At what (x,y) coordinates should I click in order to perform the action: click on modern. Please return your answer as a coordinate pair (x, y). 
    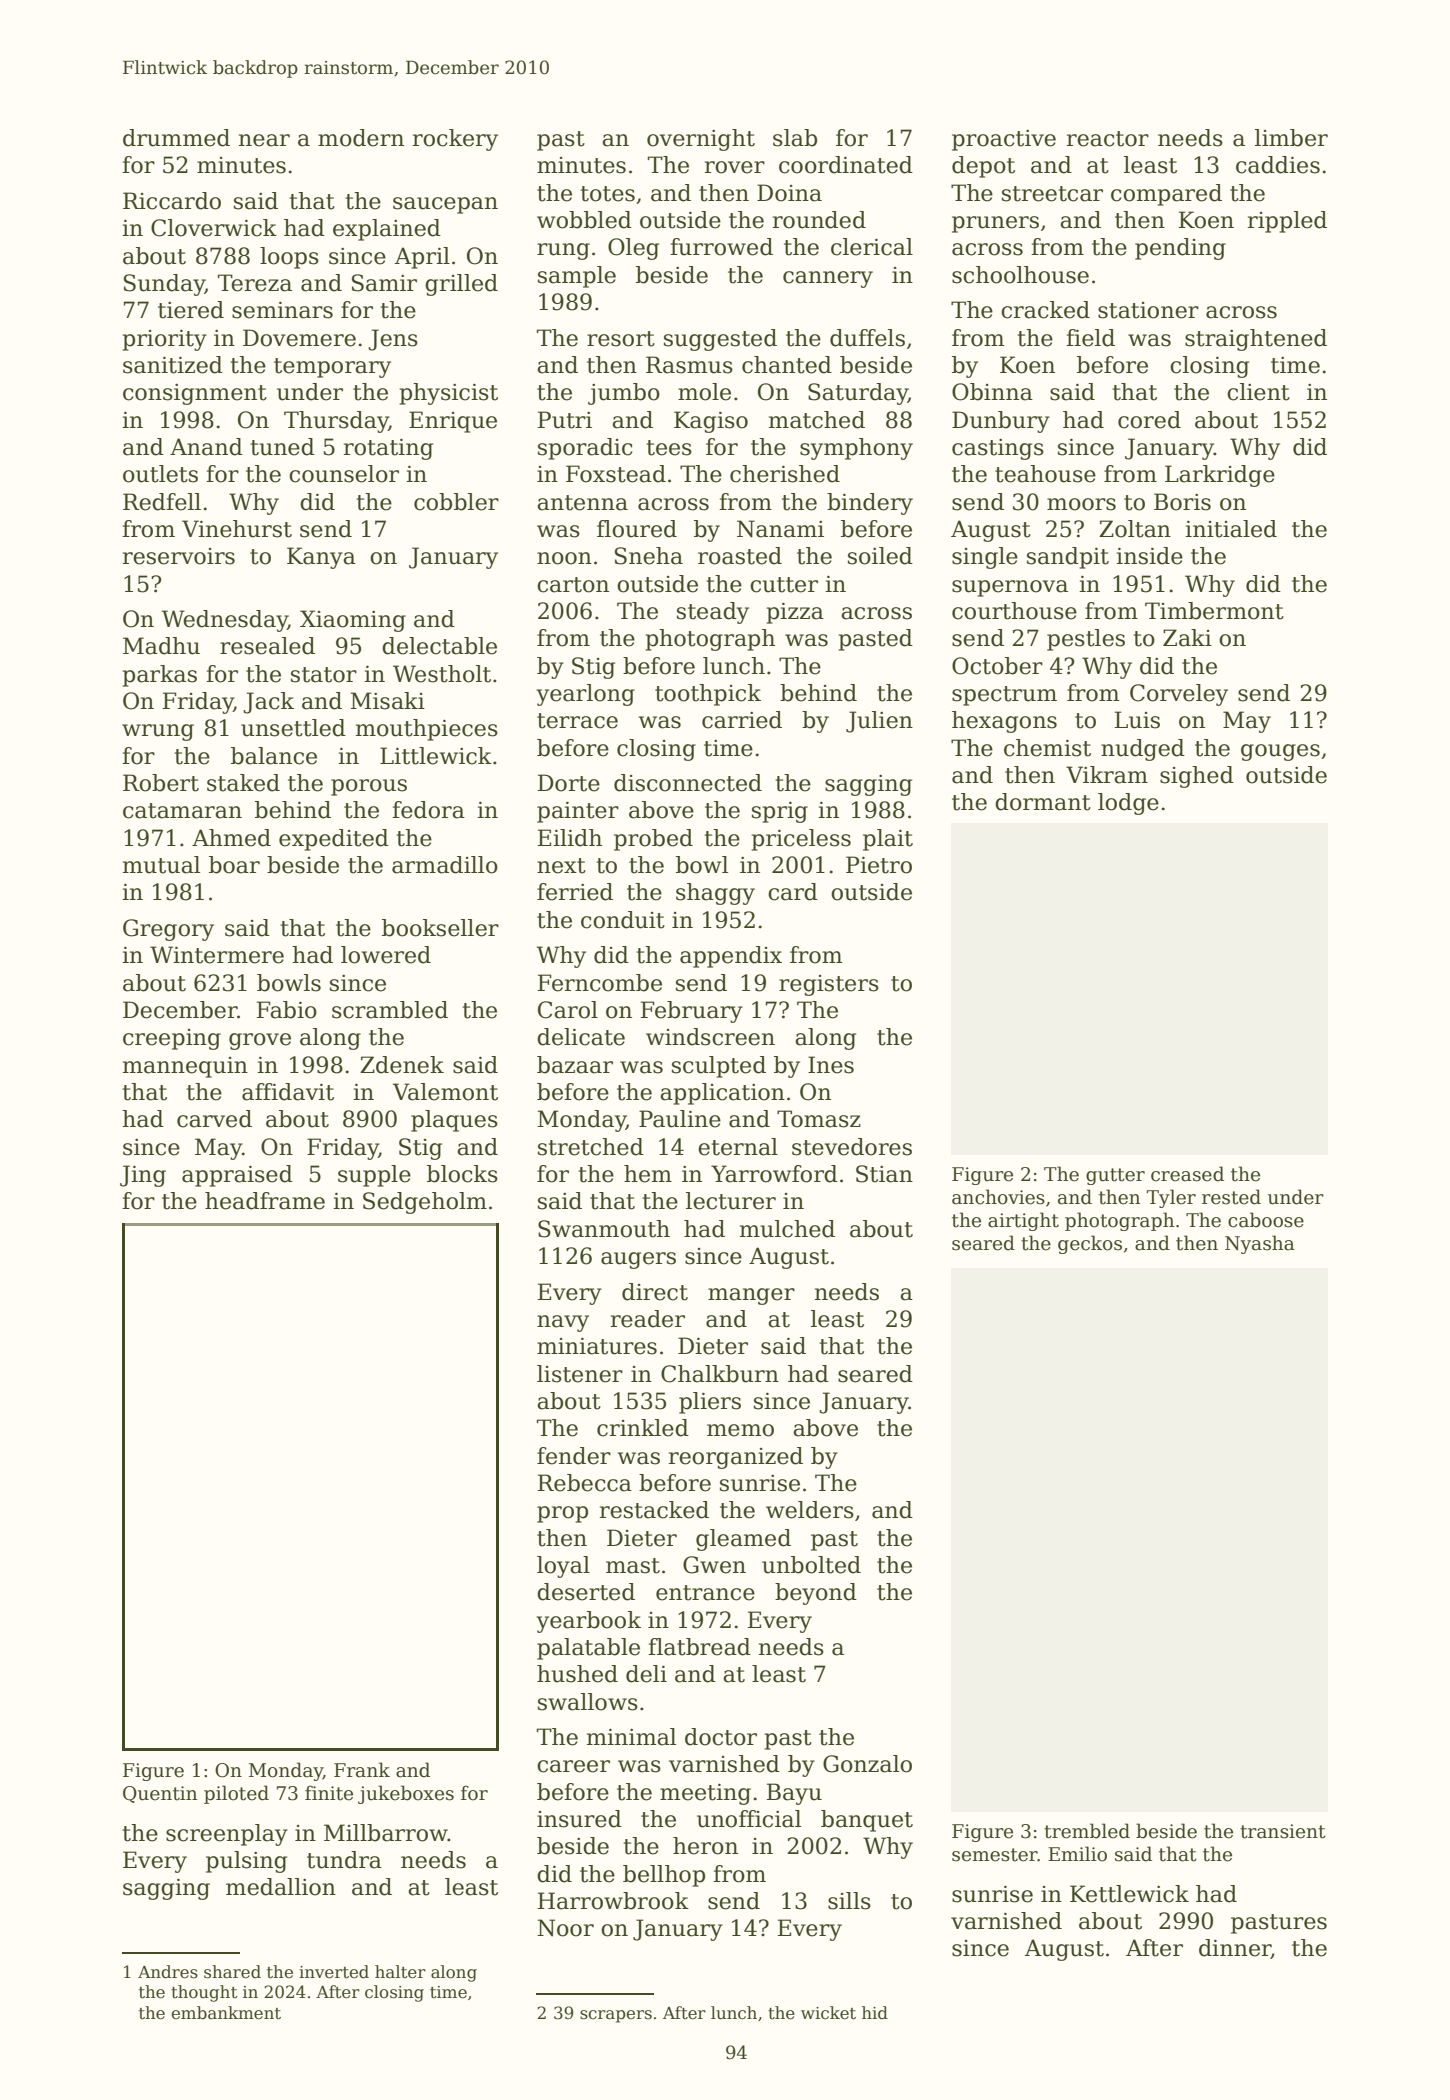
    Looking at the image, I should click on (361, 138).
